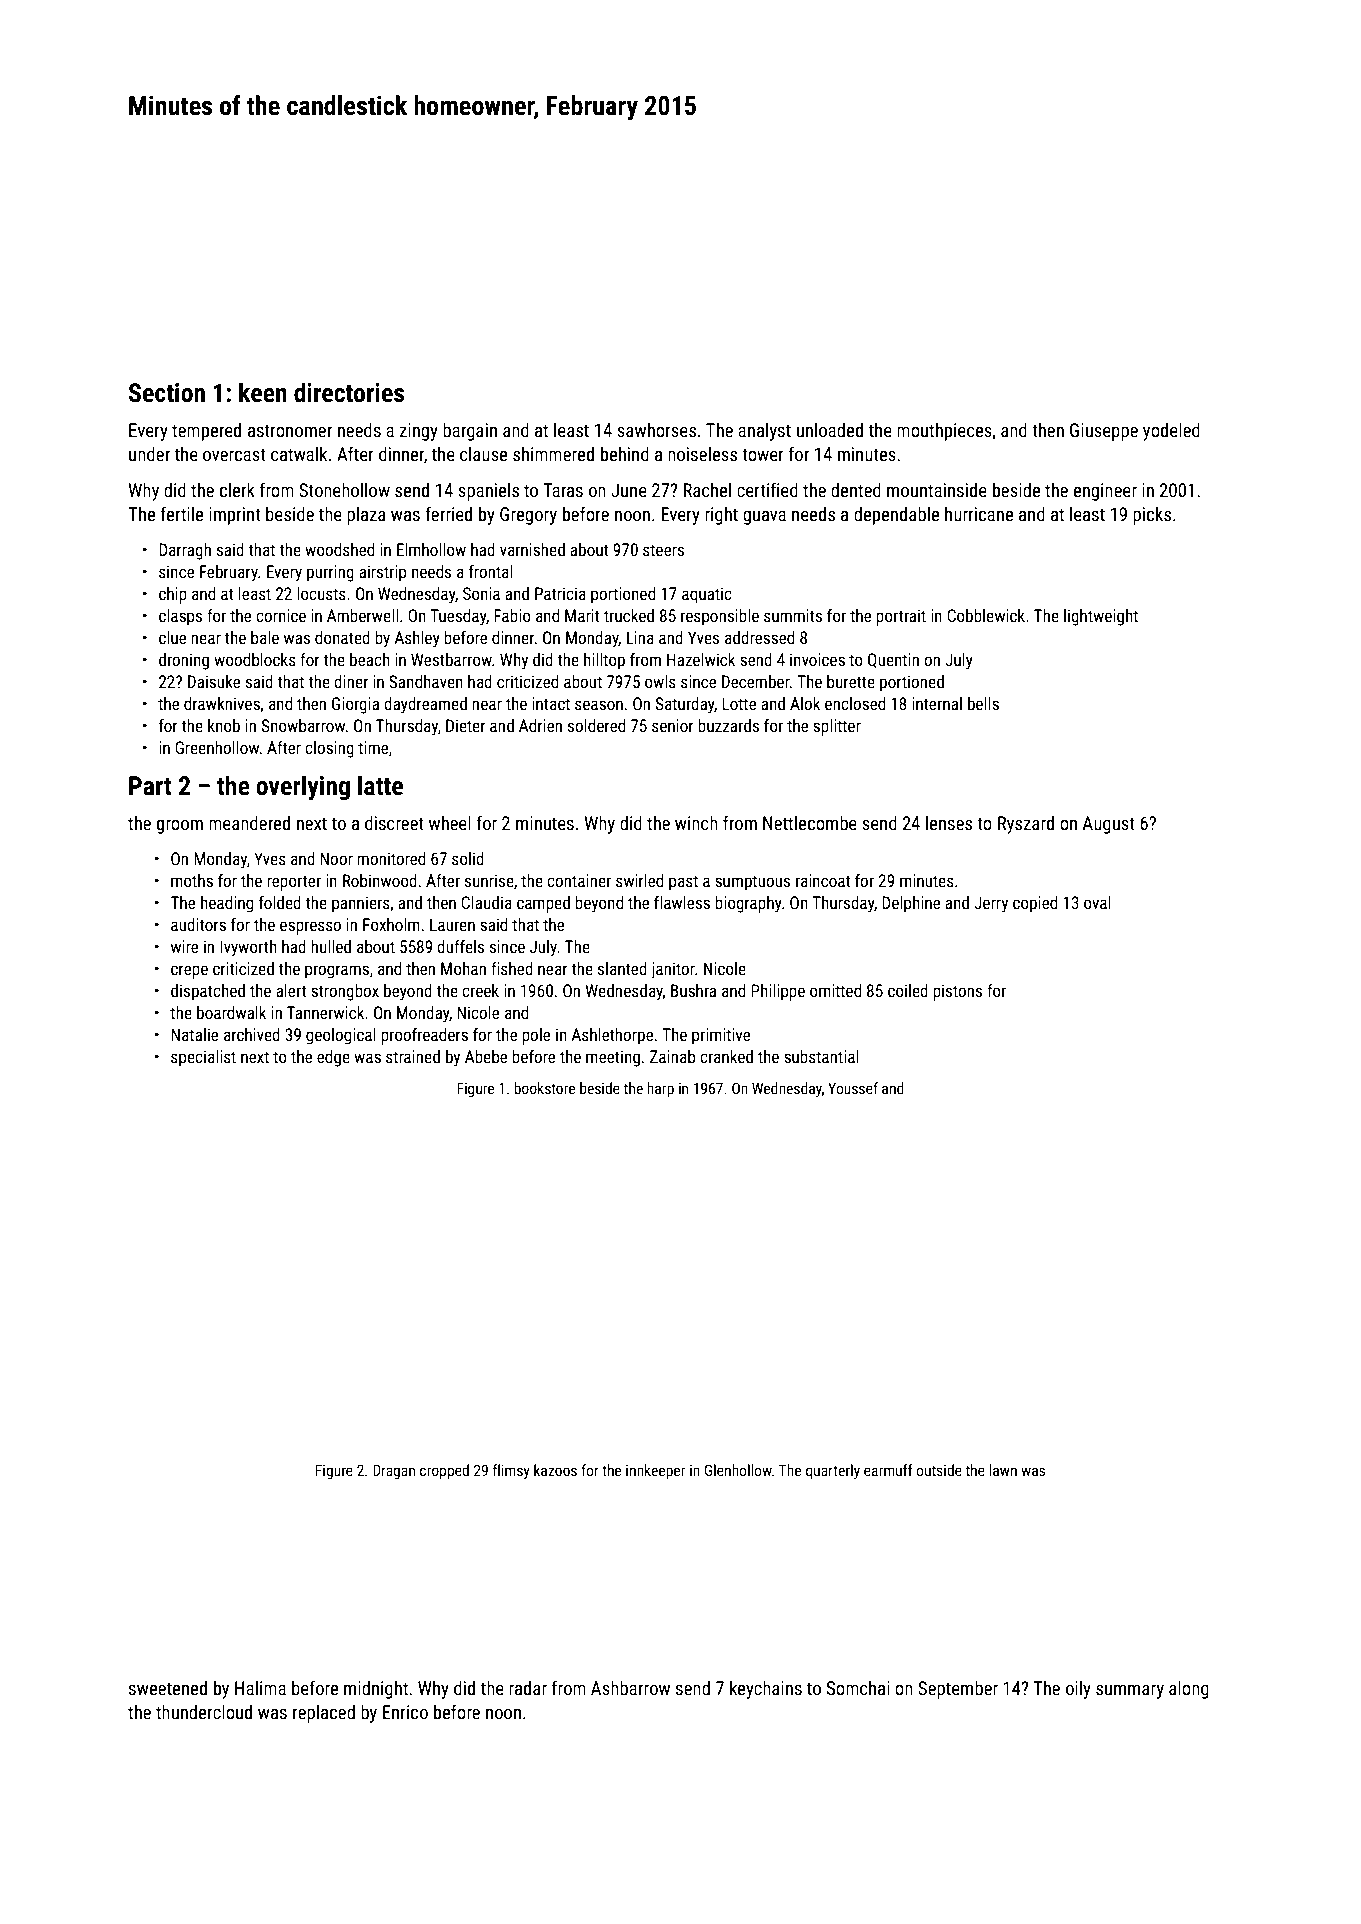 The height and width of the screenshot is (1924, 1361). Describe the element at coordinates (957, 992) in the screenshot. I see `pistons` at that location.
